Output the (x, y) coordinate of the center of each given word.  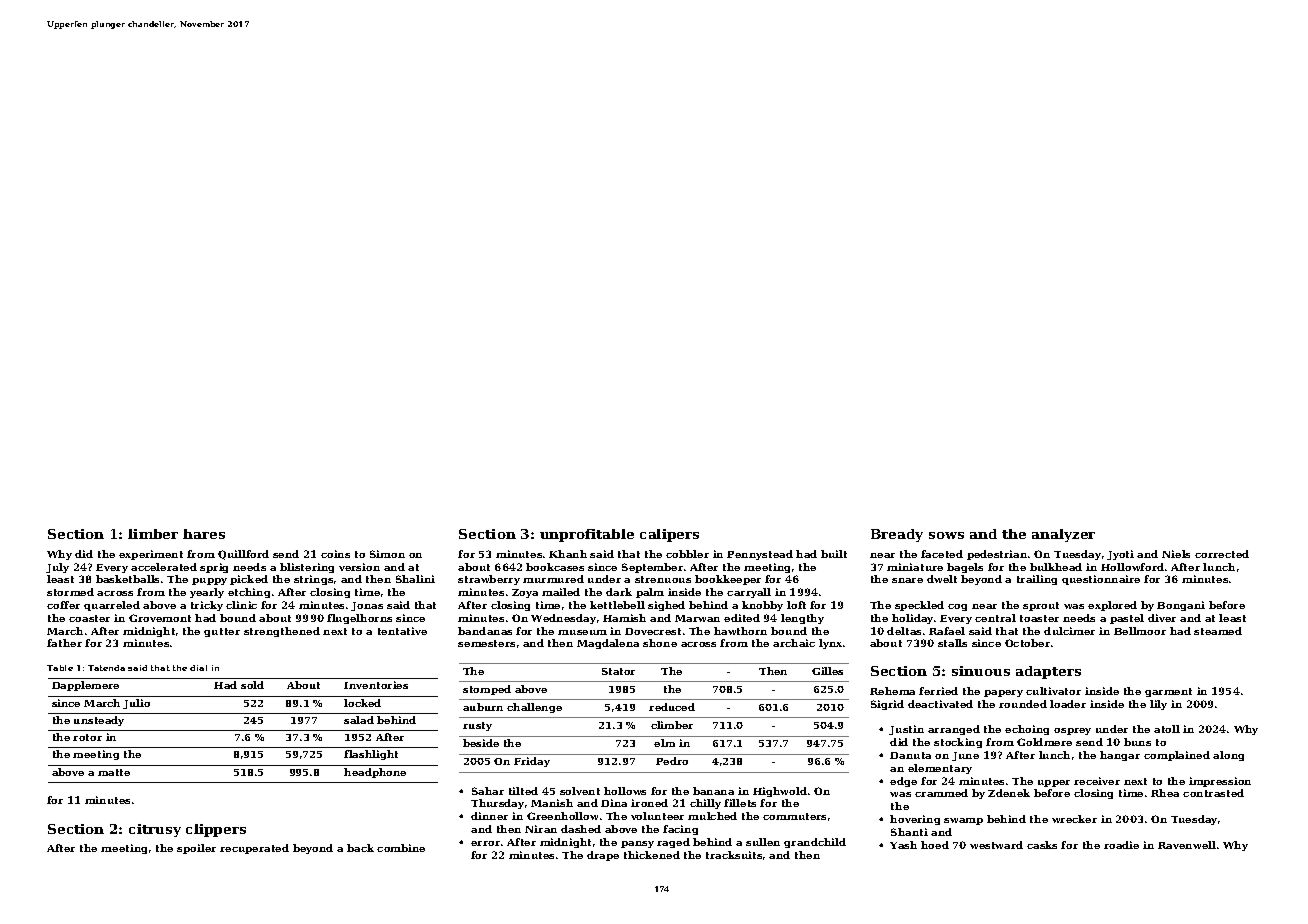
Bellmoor (1140, 631)
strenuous (663, 579)
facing (680, 830)
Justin (906, 730)
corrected (1222, 554)
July (57, 568)
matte (114, 772)
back (360, 848)
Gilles (827, 671)
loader (1068, 704)
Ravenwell (1187, 845)
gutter (222, 632)
